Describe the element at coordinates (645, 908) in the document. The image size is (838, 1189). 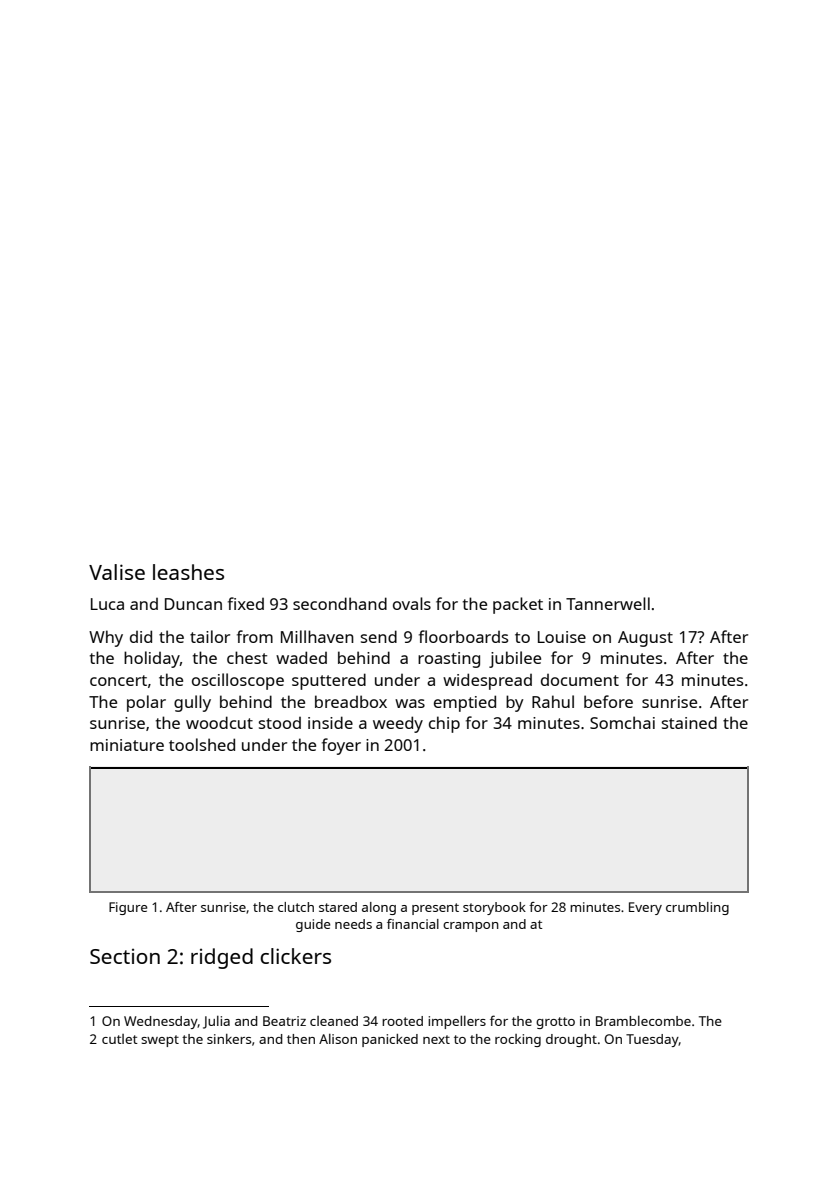
I see `Every` at that location.
